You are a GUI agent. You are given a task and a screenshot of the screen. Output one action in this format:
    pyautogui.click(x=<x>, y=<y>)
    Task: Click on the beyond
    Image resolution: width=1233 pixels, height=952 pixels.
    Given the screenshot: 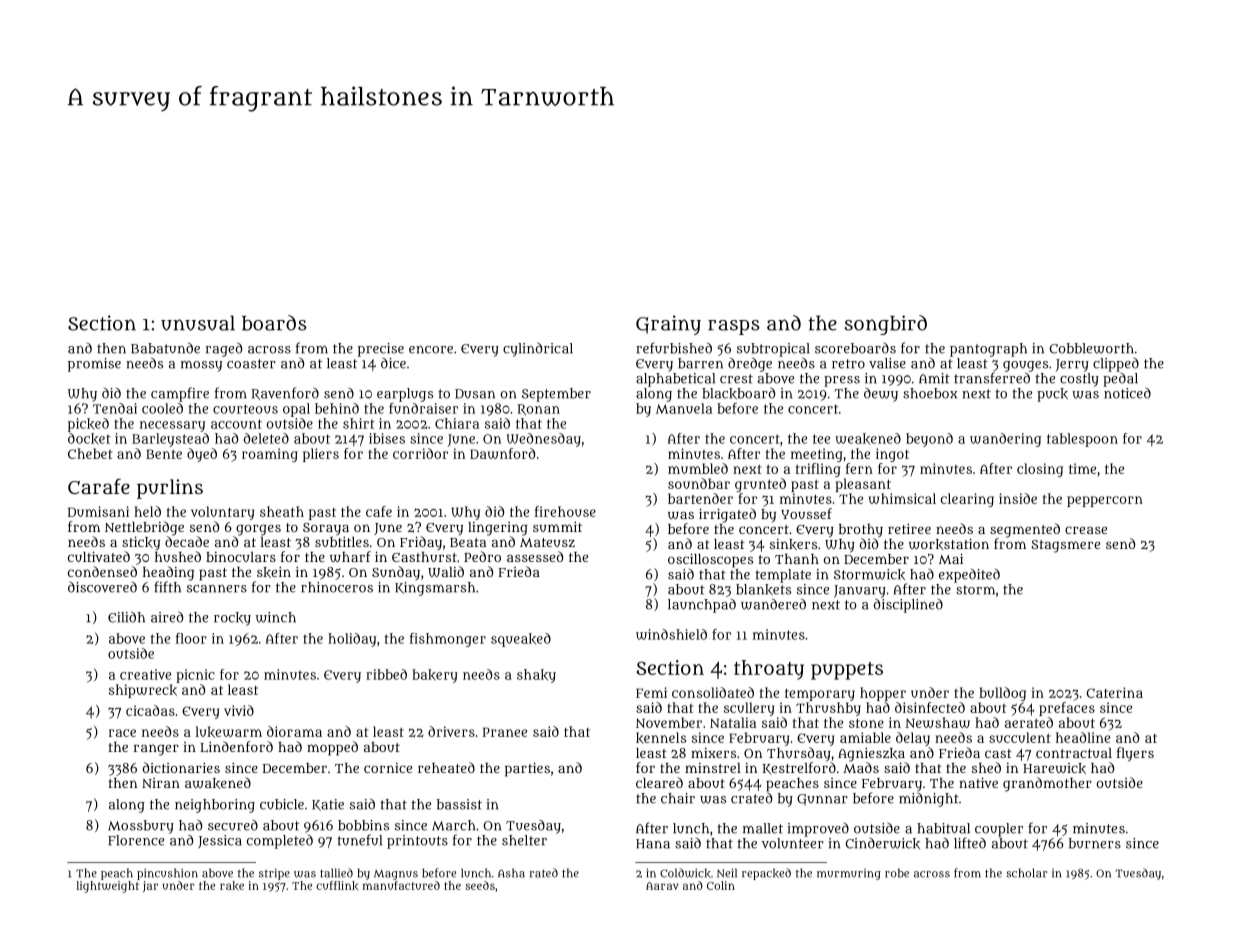 What is the action you would take?
    pyautogui.click(x=929, y=440)
